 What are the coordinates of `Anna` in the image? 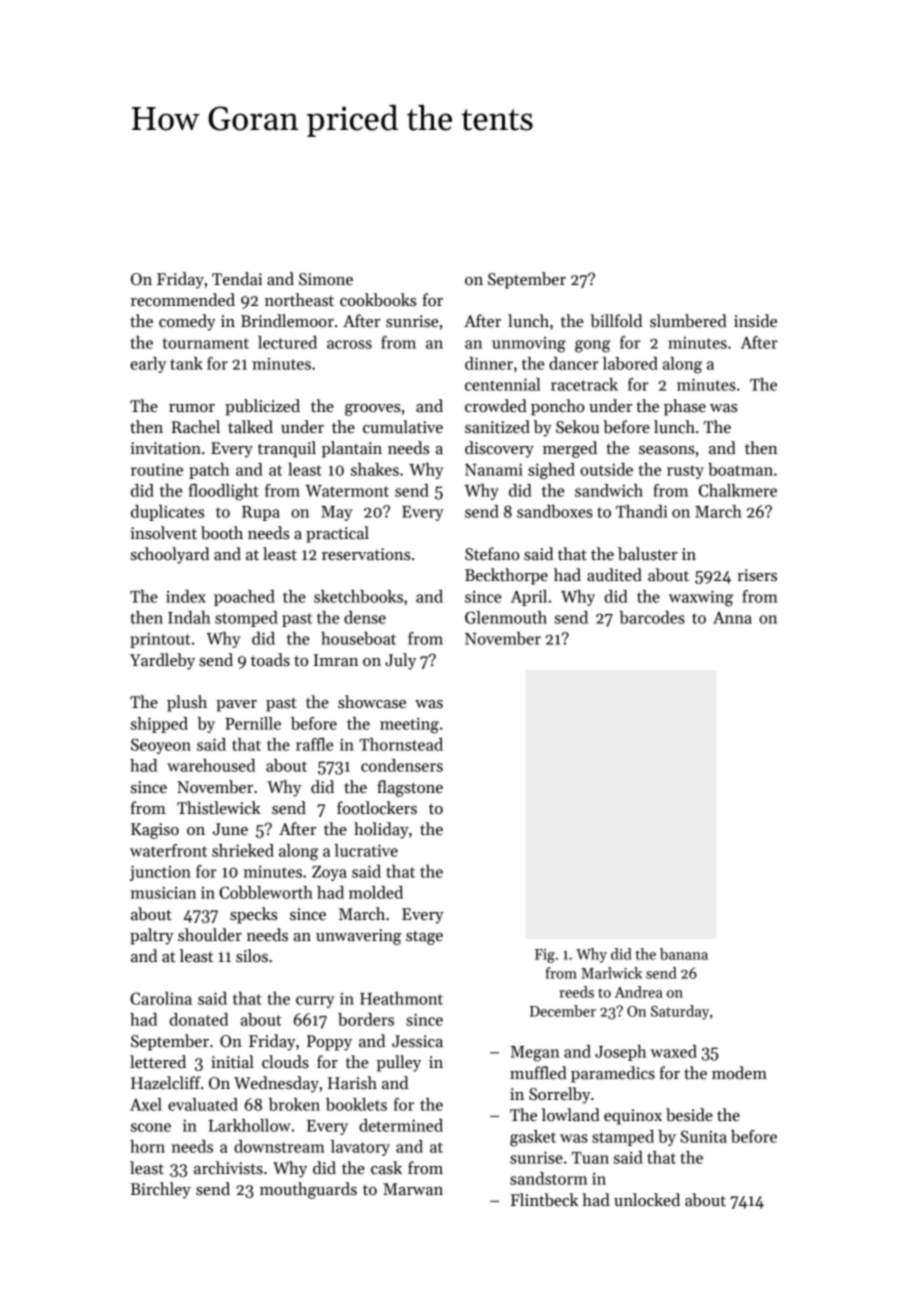 It's located at (732, 618).
